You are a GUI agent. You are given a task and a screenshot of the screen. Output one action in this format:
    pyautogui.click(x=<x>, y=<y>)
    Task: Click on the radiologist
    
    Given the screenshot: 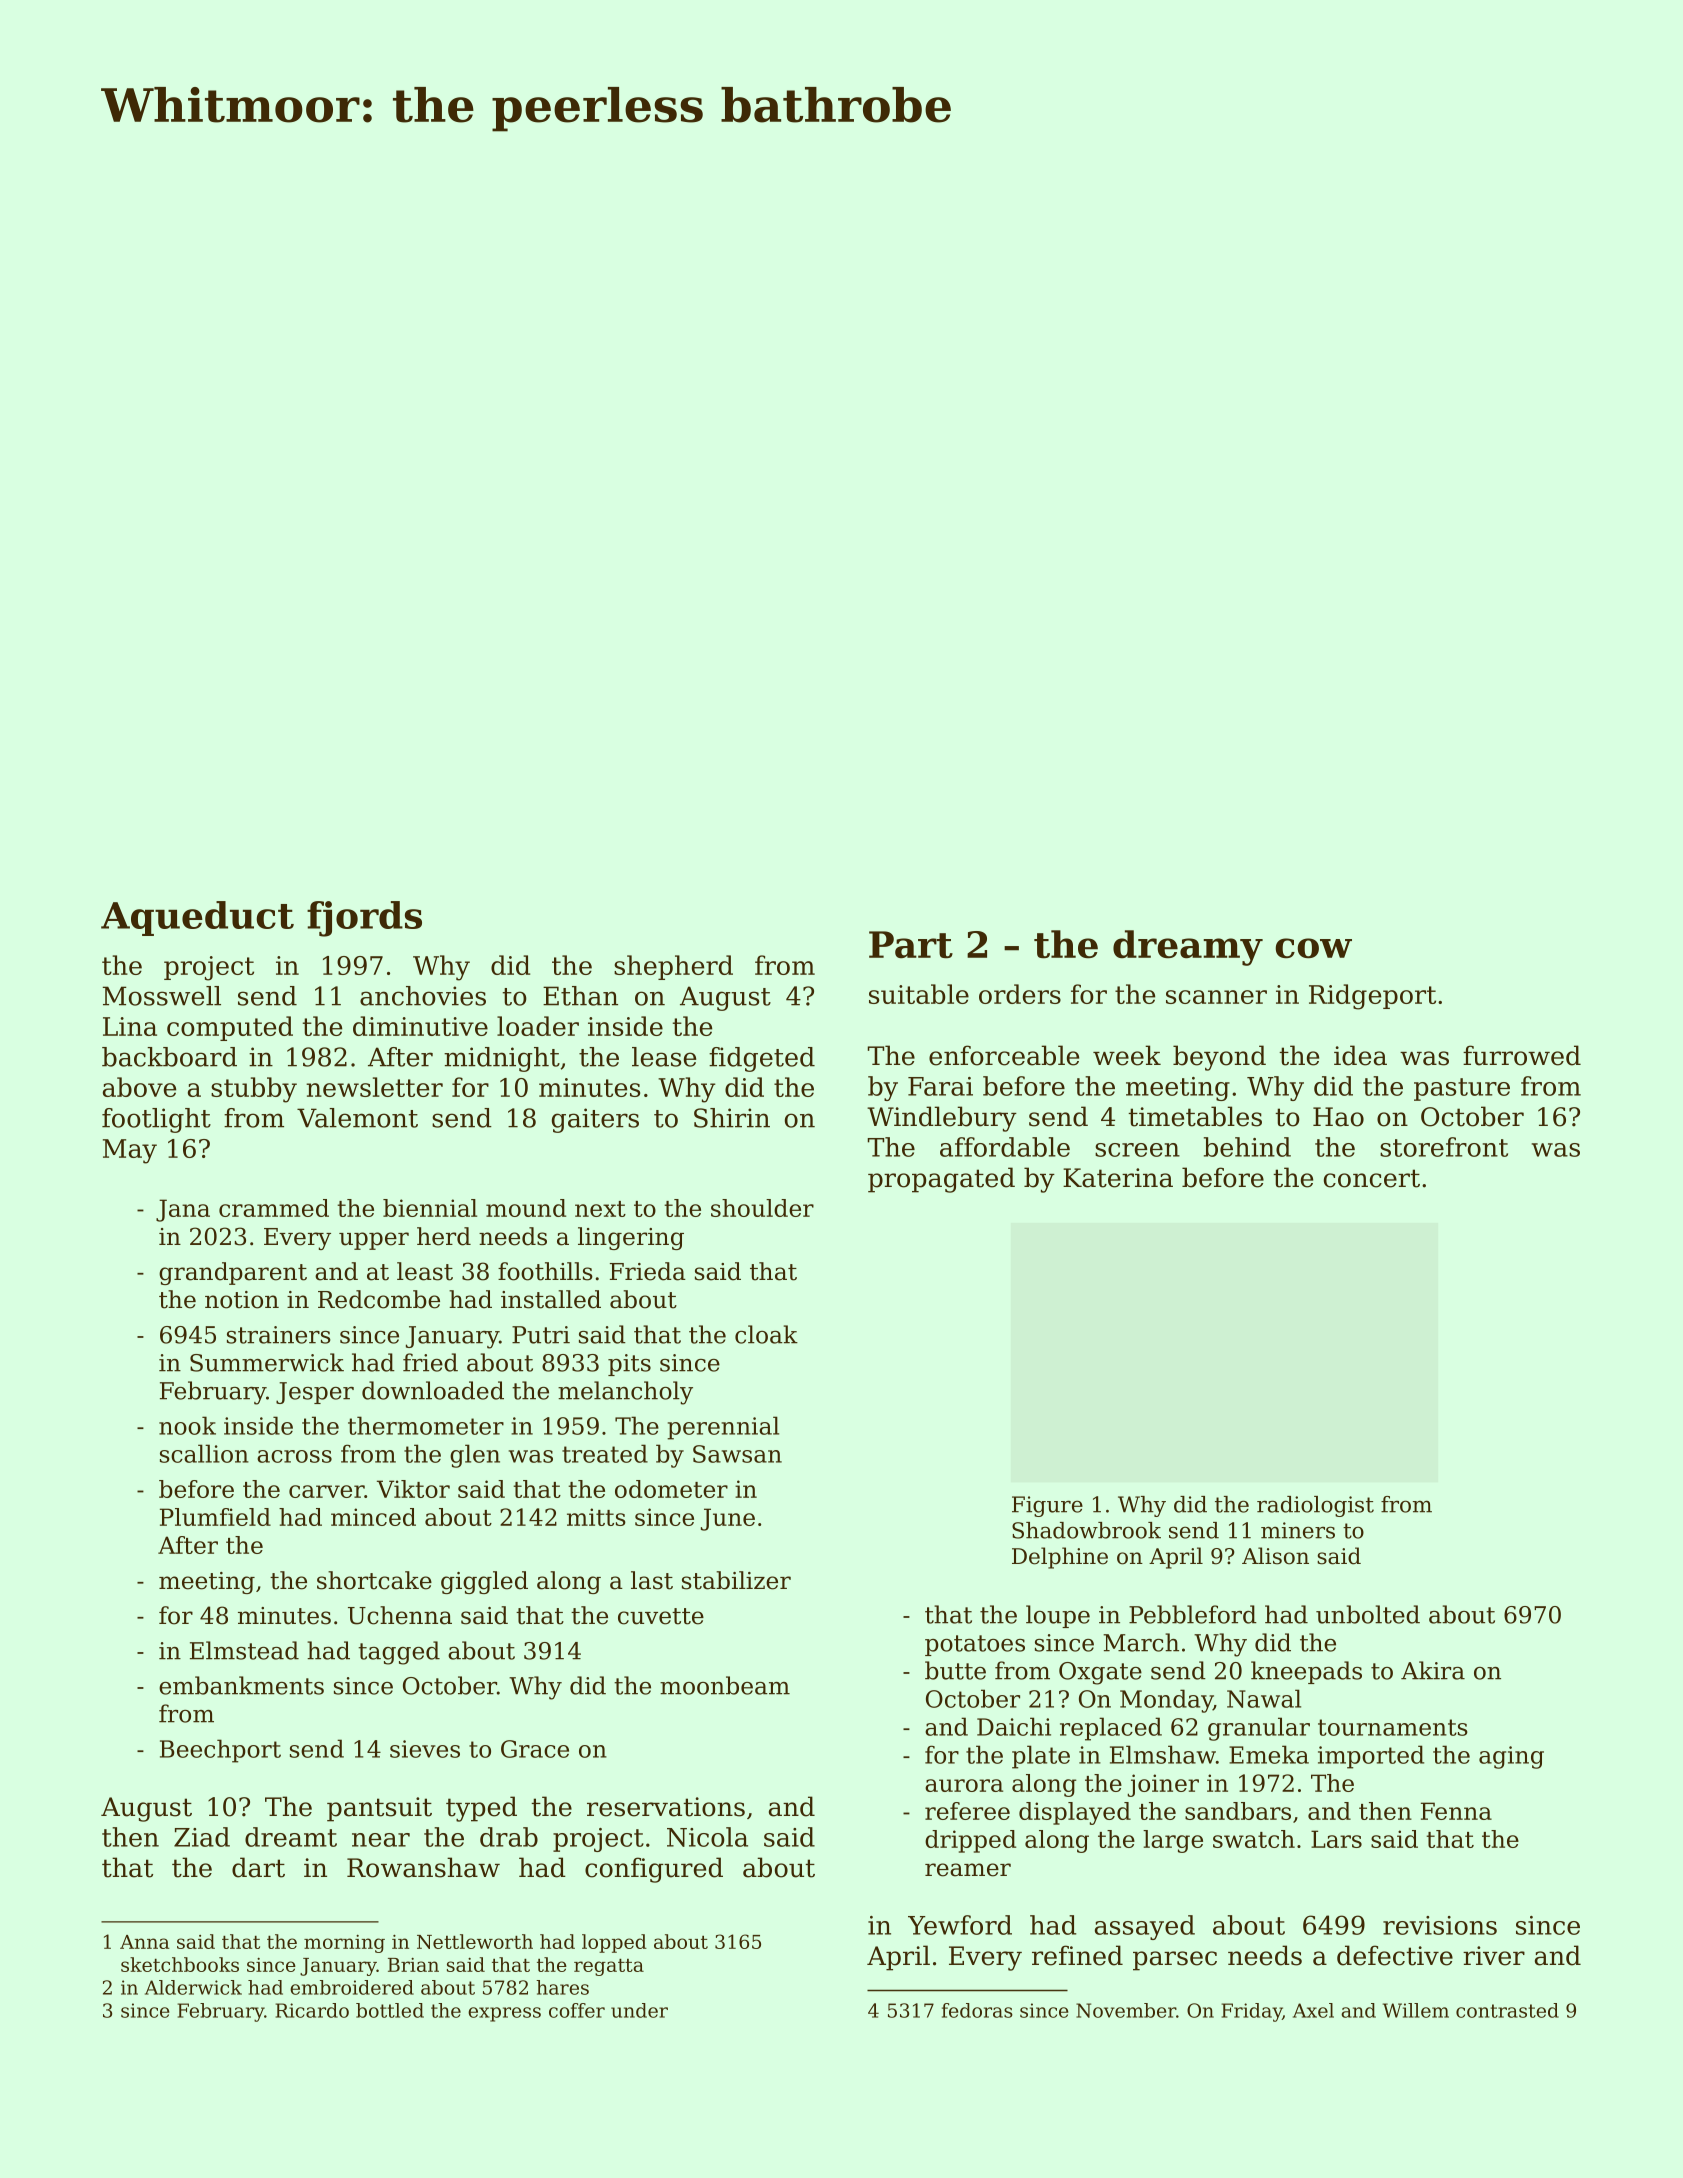 What is the action you would take?
    pyautogui.click(x=1315, y=1506)
